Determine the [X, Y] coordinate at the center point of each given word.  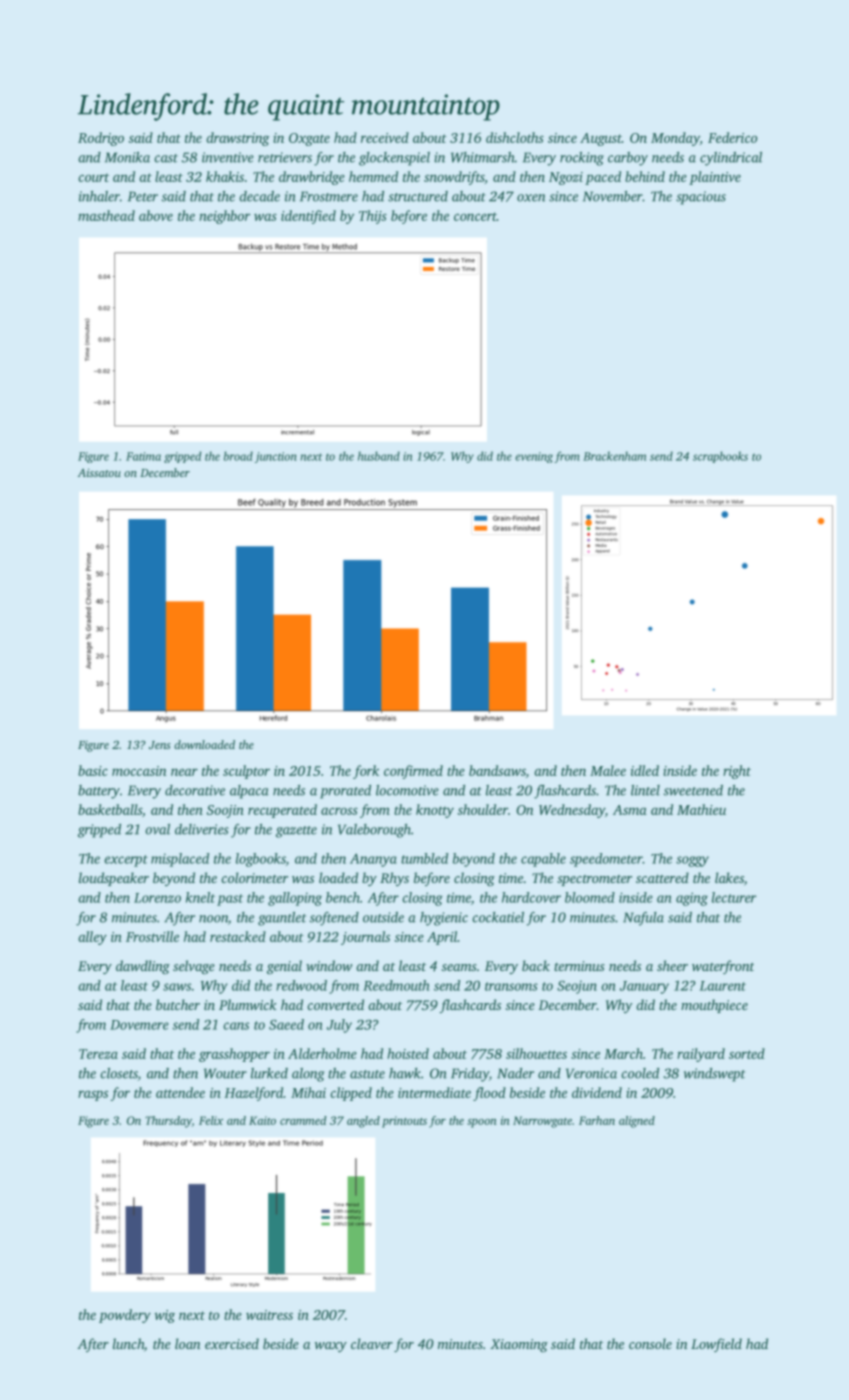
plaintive [715, 178]
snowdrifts [454, 178]
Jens [160, 745]
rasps [93, 1095]
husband [379, 456]
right [737, 772]
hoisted [408, 1053]
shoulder [482, 809]
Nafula [643, 919]
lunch [128, 1343]
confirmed [413, 772]
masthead [106, 215]
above [156, 215]
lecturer [734, 897]
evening [534, 457]
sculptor [246, 772]
